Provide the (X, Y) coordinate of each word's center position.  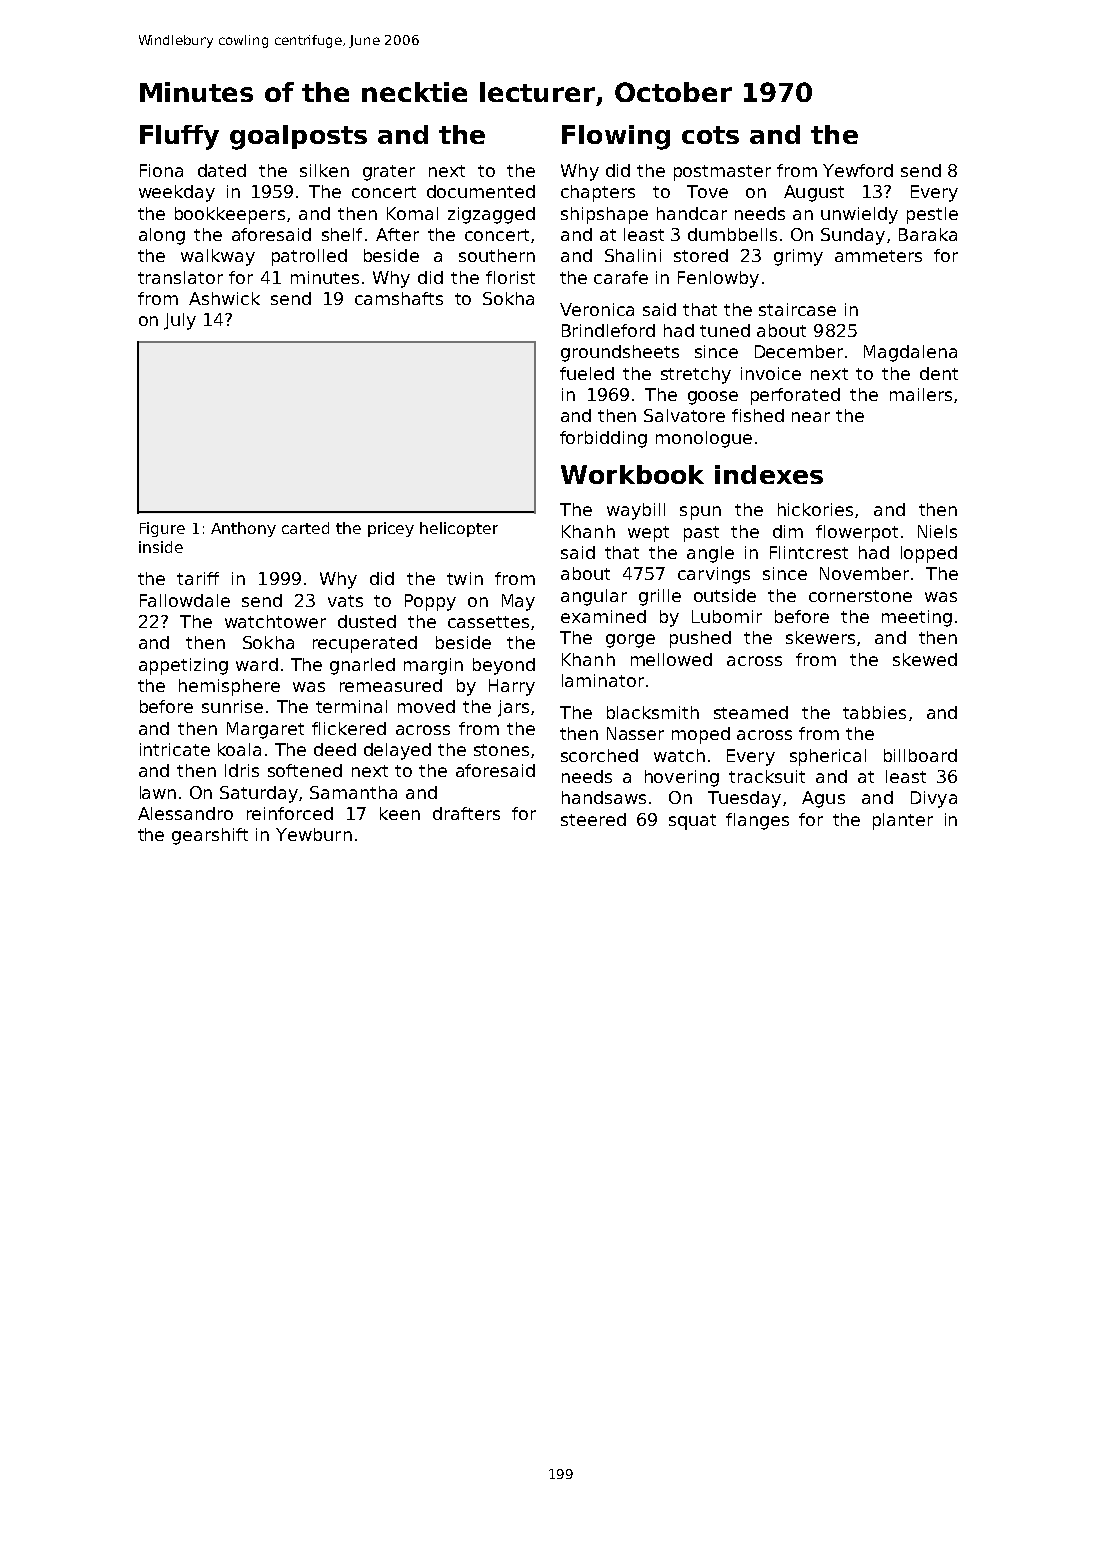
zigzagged (491, 215)
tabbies (874, 712)
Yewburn (314, 834)
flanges (757, 821)
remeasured (391, 685)
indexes (769, 474)
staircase (797, 309)
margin (433, 666)
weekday (177, 193)
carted (305, 528)
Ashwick (224, 298)
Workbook (632, 474)
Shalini (633, 255)
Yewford (858, 170)
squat (692, 822)
